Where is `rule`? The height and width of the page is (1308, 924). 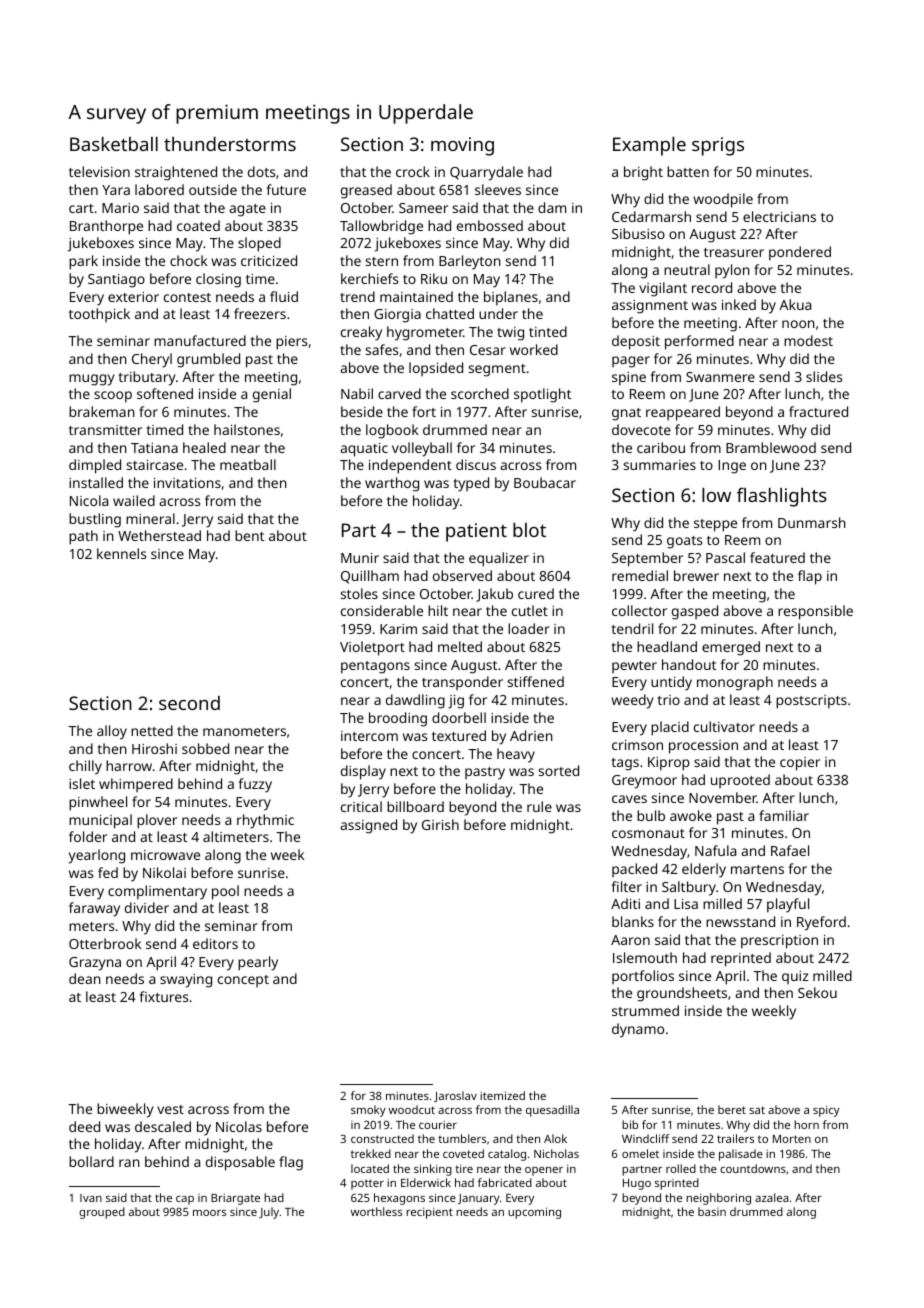
rule is located at coordinates (539, 806).
